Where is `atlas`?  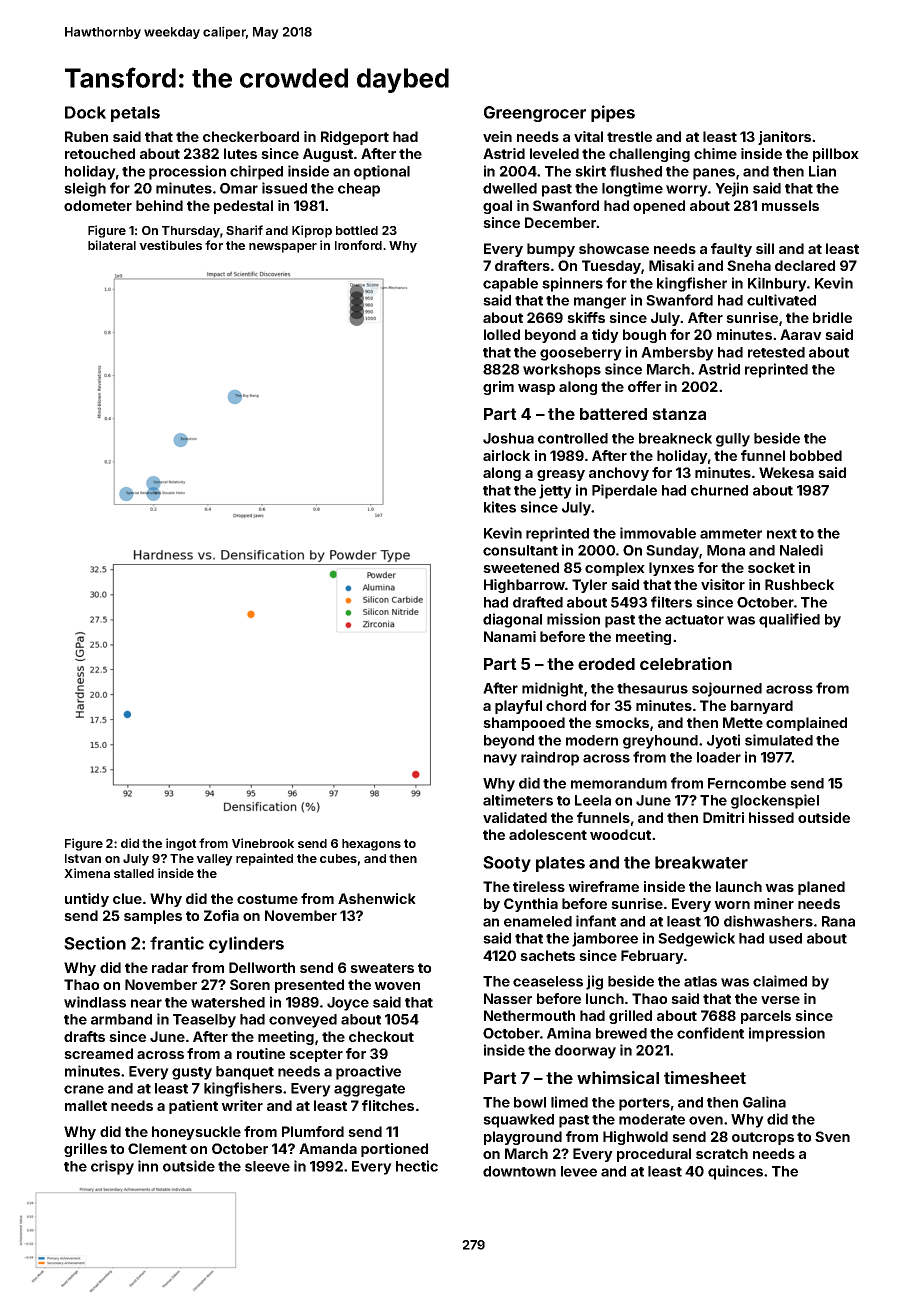
atlas is located at coordinates (700, 981).
